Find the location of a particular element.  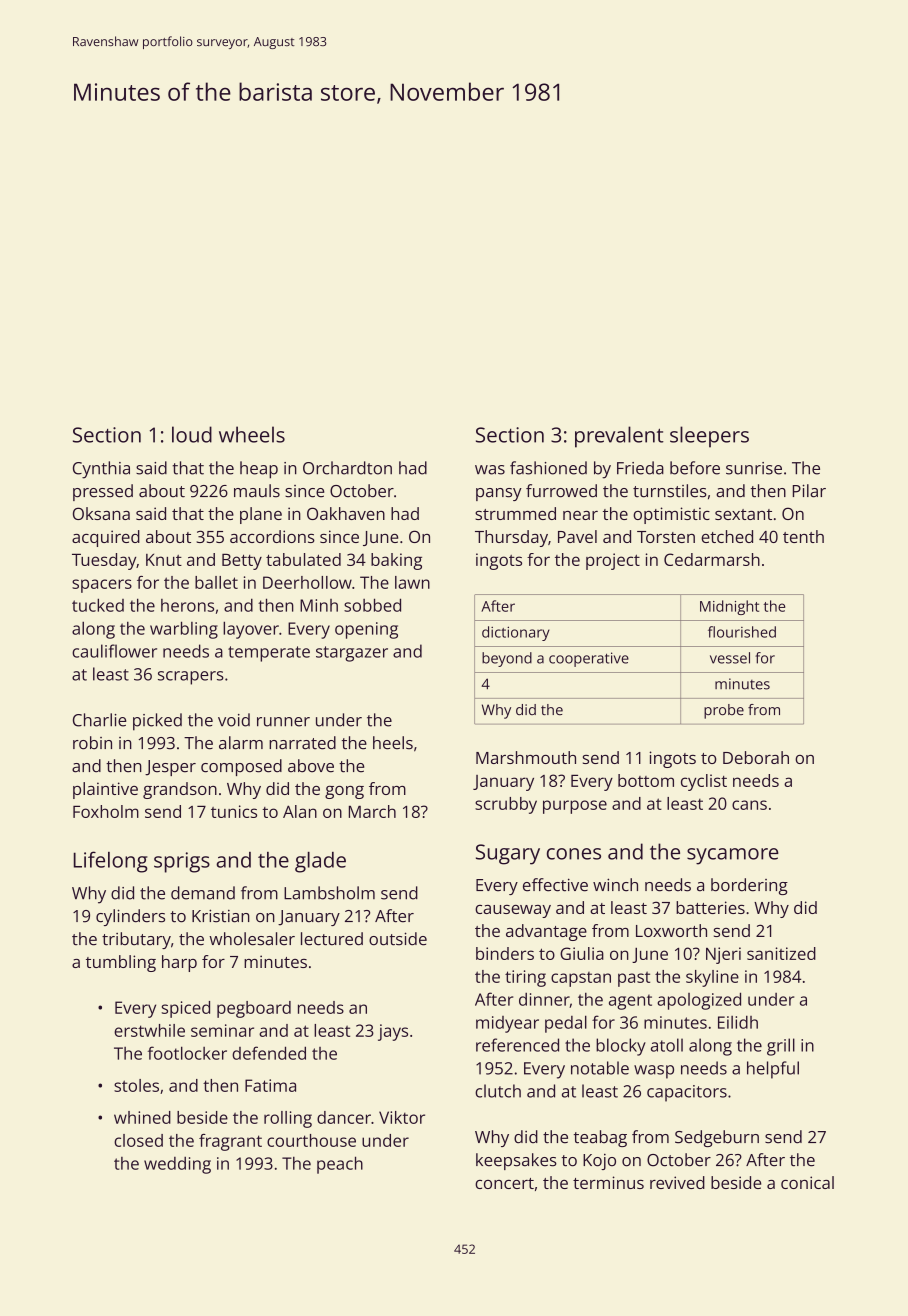

wedding is located at coordinates (177, 1165).
